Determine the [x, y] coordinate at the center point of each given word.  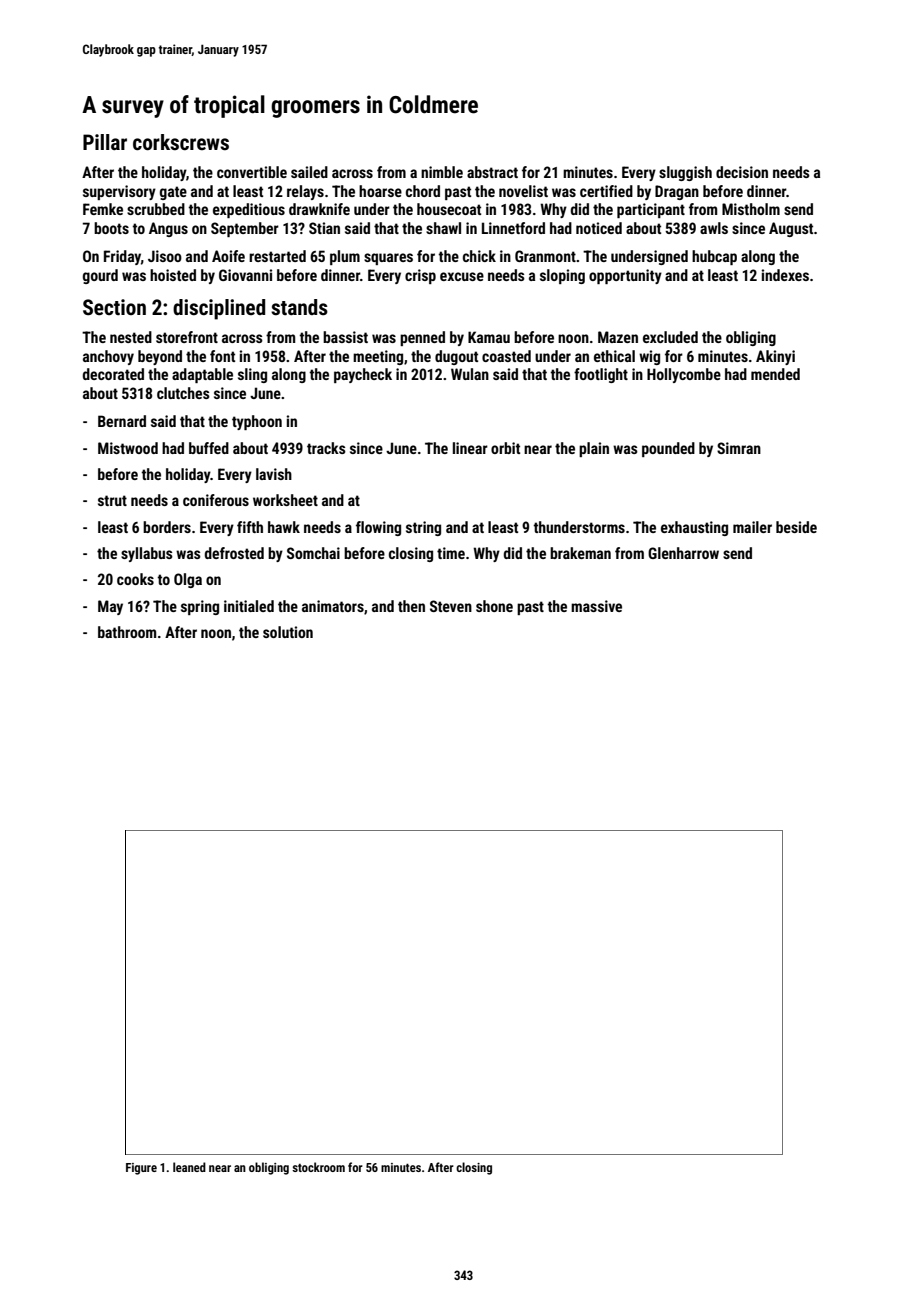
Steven [451, 606]
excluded [670, 337]
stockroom [318, 1167]
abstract [492, 172]
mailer [752, 527]
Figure [141, 1169]
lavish [274, 474]
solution [288, 632]
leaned [189, 1167]
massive [596, 606]
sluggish [685, 173]
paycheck [363, 375]
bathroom [127, 632]
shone [494, 606]
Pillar [105, 142]
